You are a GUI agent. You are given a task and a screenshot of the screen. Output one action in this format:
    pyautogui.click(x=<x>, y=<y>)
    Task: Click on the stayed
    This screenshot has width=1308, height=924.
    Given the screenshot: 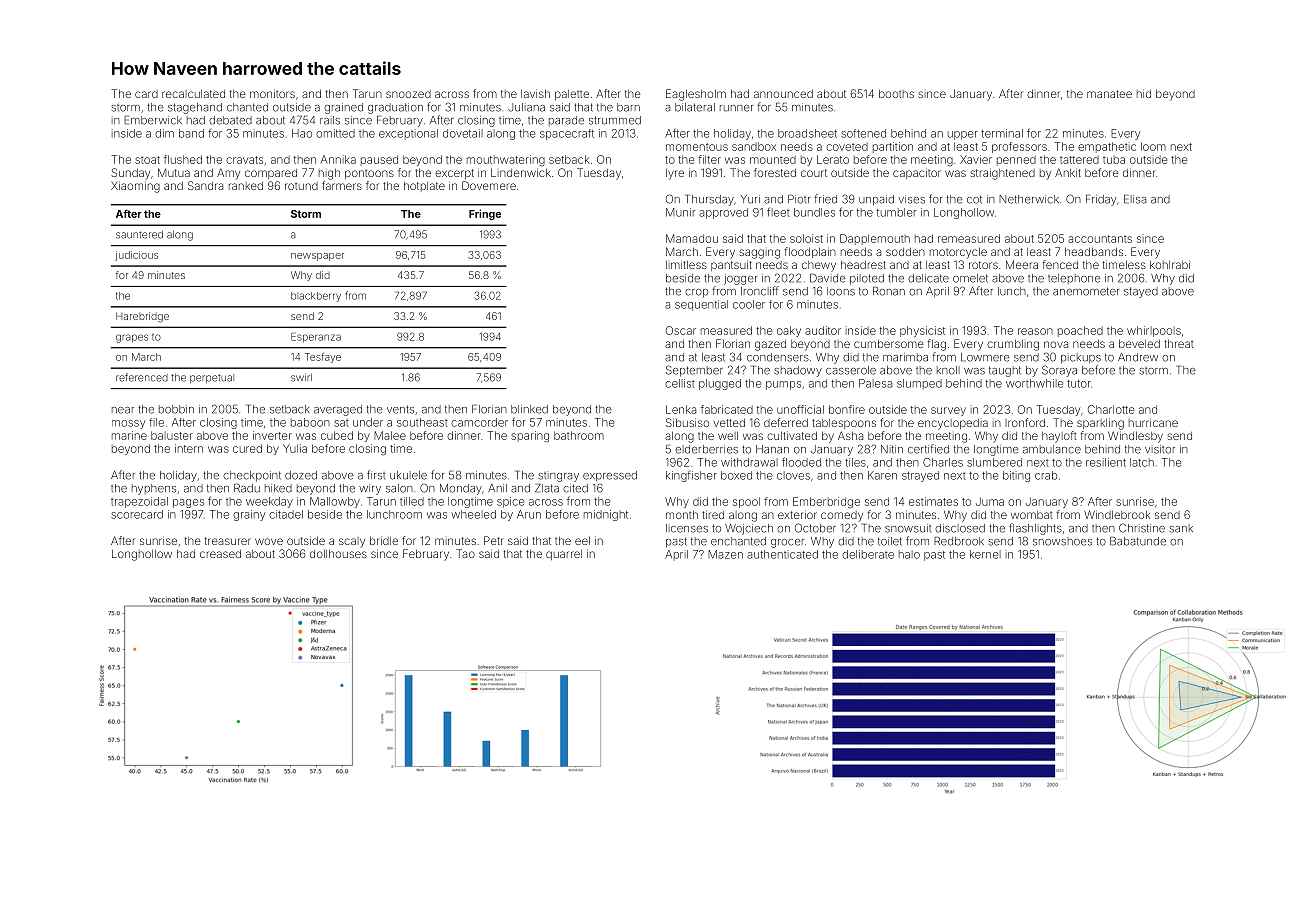 What is the action you would take?
    pyautogui.click(x=1141, y=292)
